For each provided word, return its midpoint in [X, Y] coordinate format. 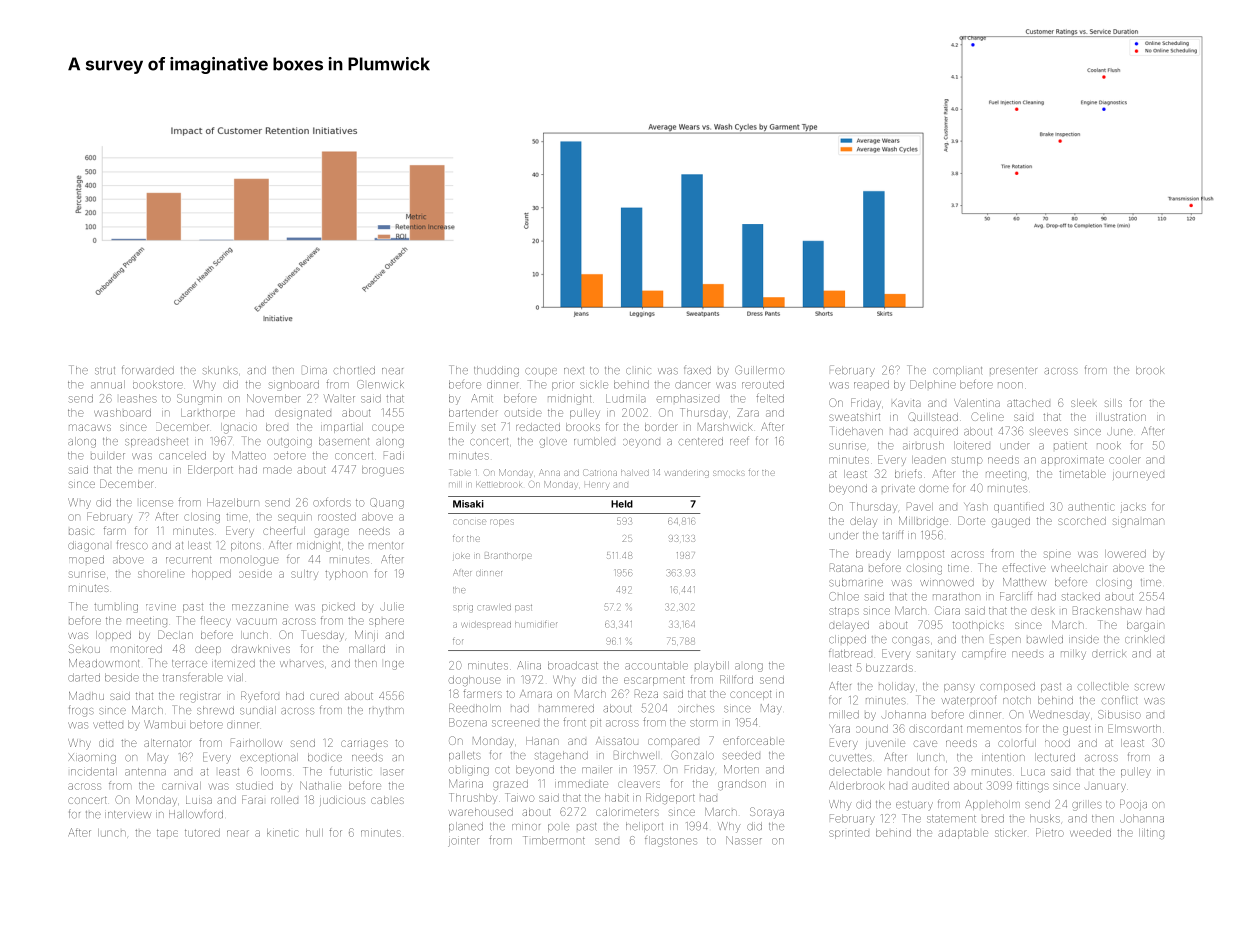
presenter [1013, 371]
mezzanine [260, 607]
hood [1057, 743]
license [156, 503]
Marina [466, 783]
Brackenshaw [1107, 610]
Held [622, 504]
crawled [494, 607]
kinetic [282, 833]
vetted [108, 725]
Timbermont [554, 840]
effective [1024, 567]
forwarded [148, 370]
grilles [1087, 805]
